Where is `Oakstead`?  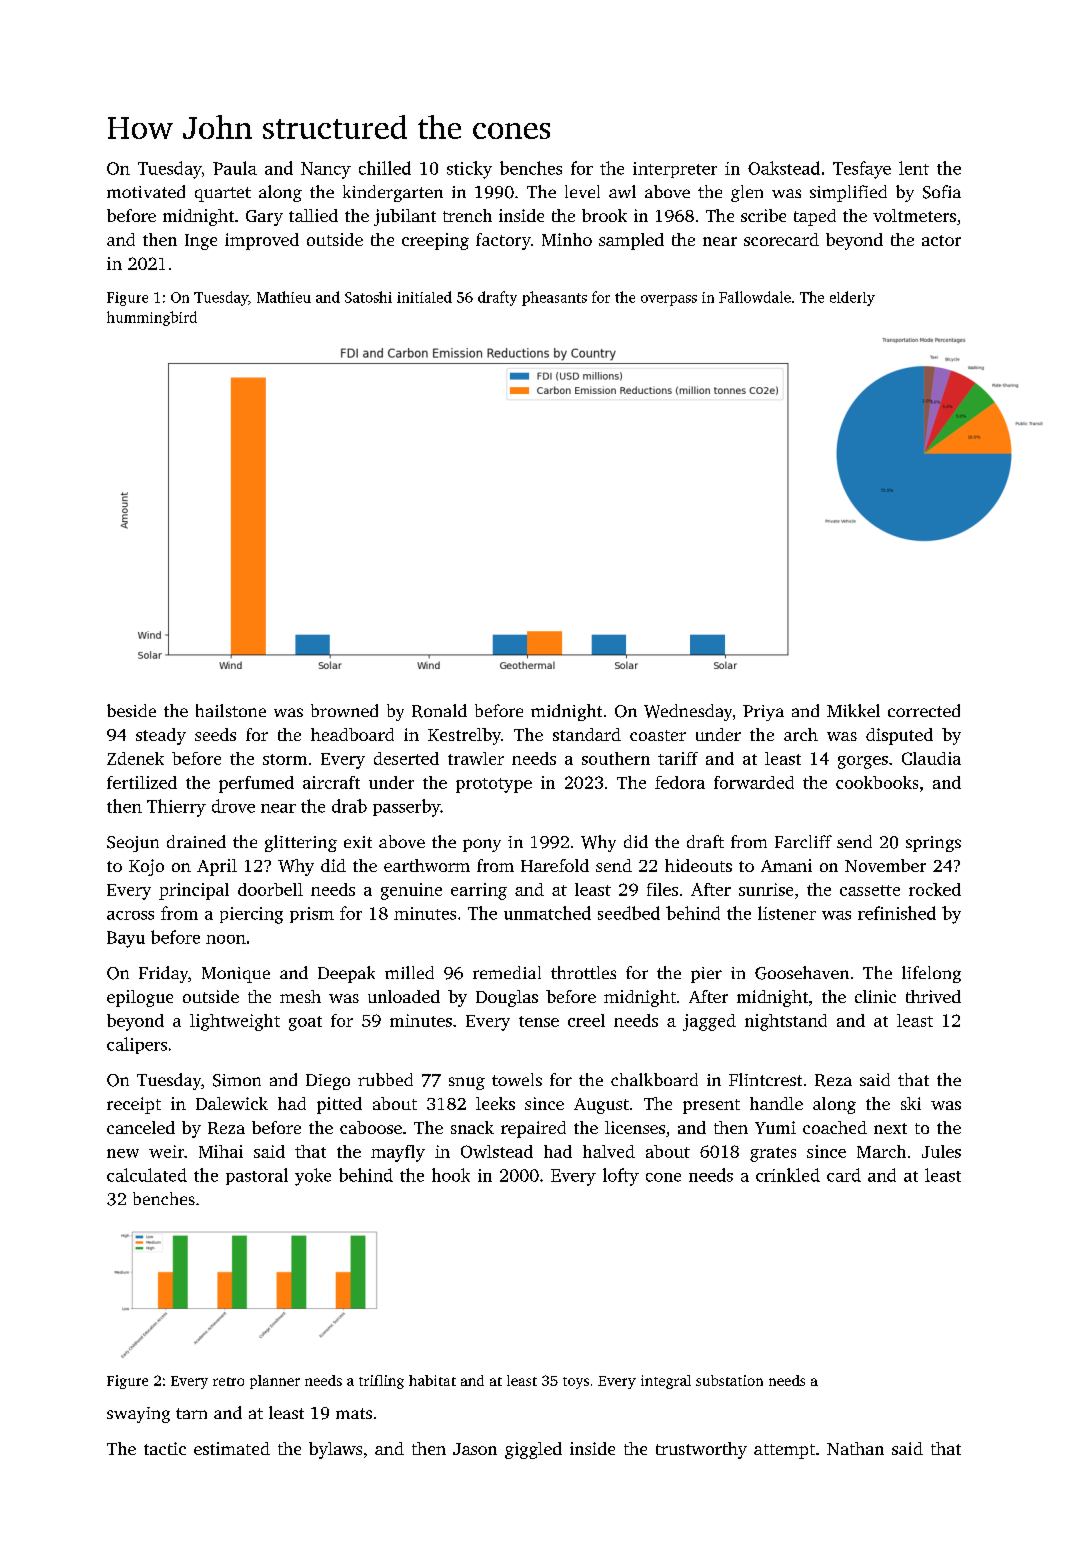 Oakstead is located at coordinates (784, 168).
